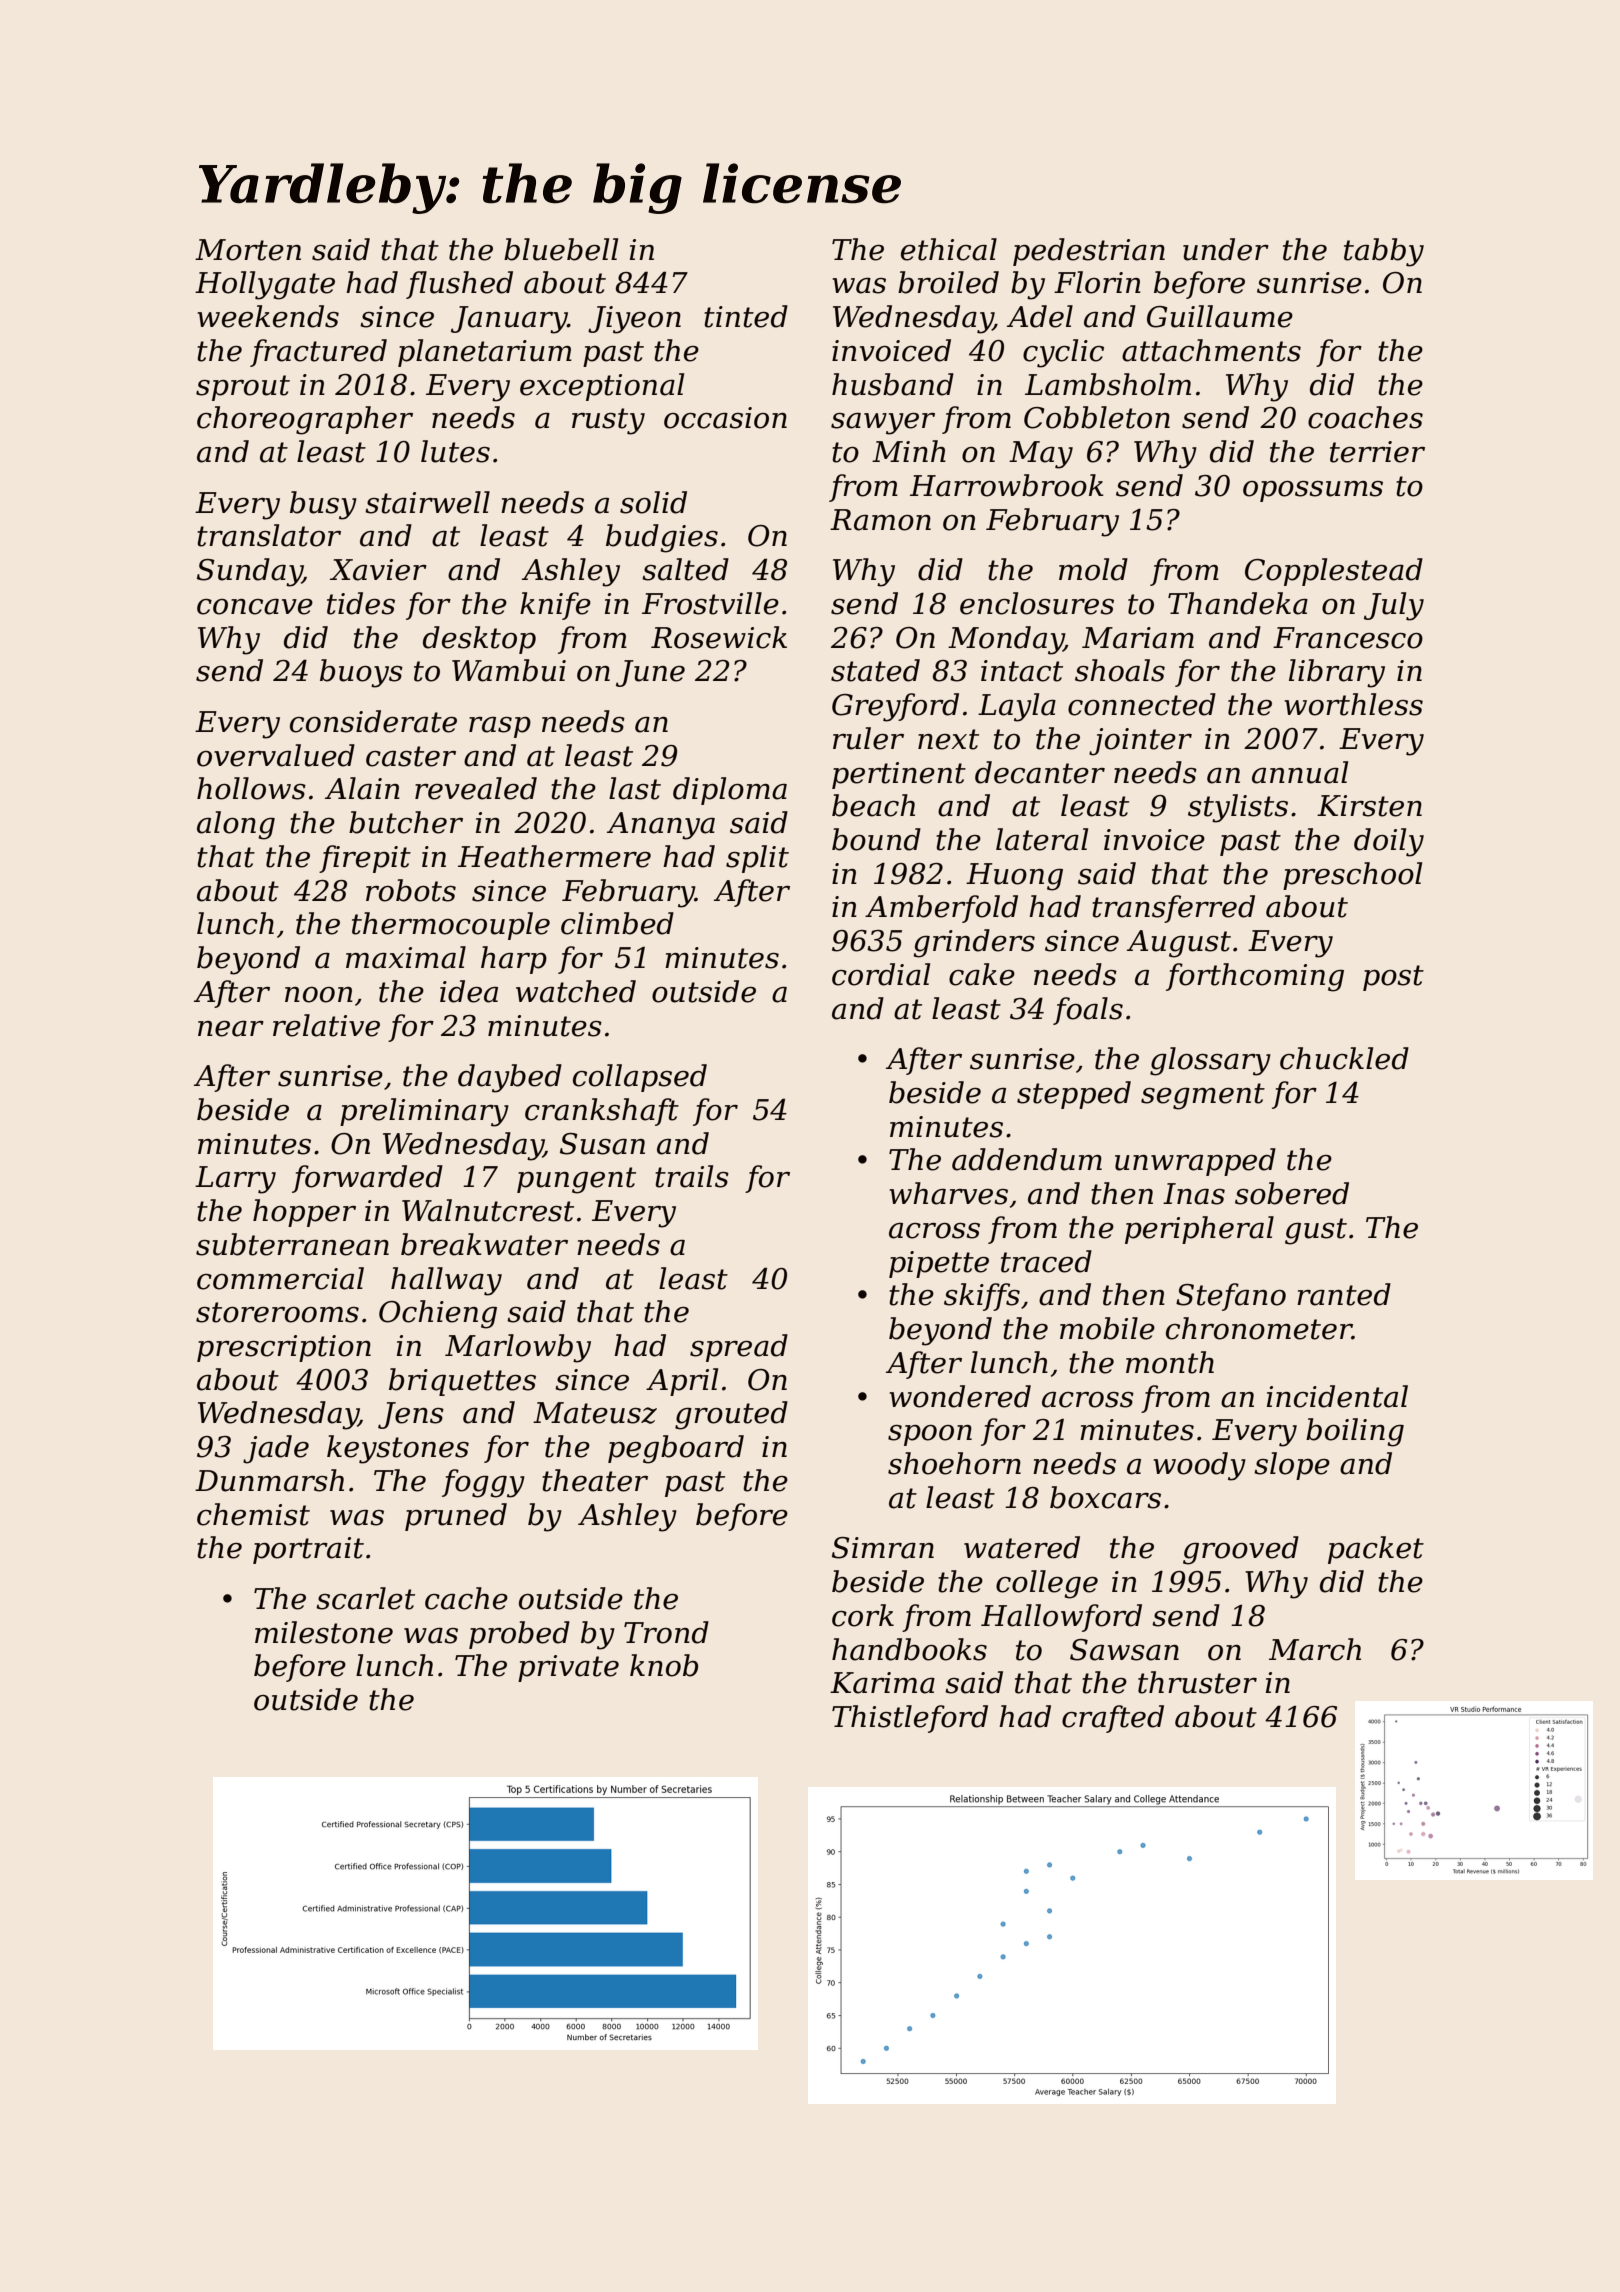 Image resolution: width=1620 pixels, height=2292 pixels. Describe the element at coordinates (1255, 977) in the document. I see `forthcoming` at that location.
